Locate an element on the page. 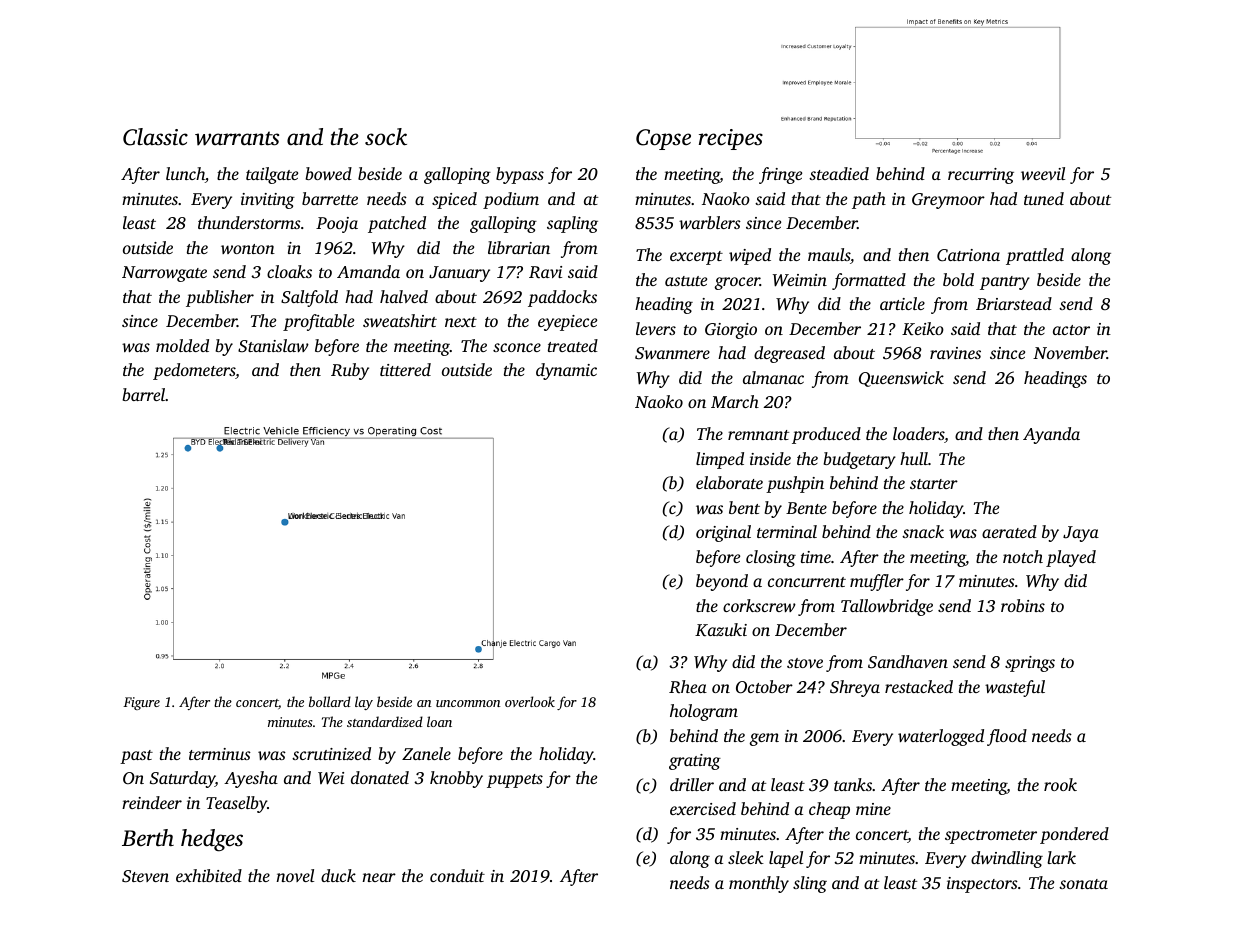 This page has width=1233, height=952. near is located at coordinates (379, 877).
